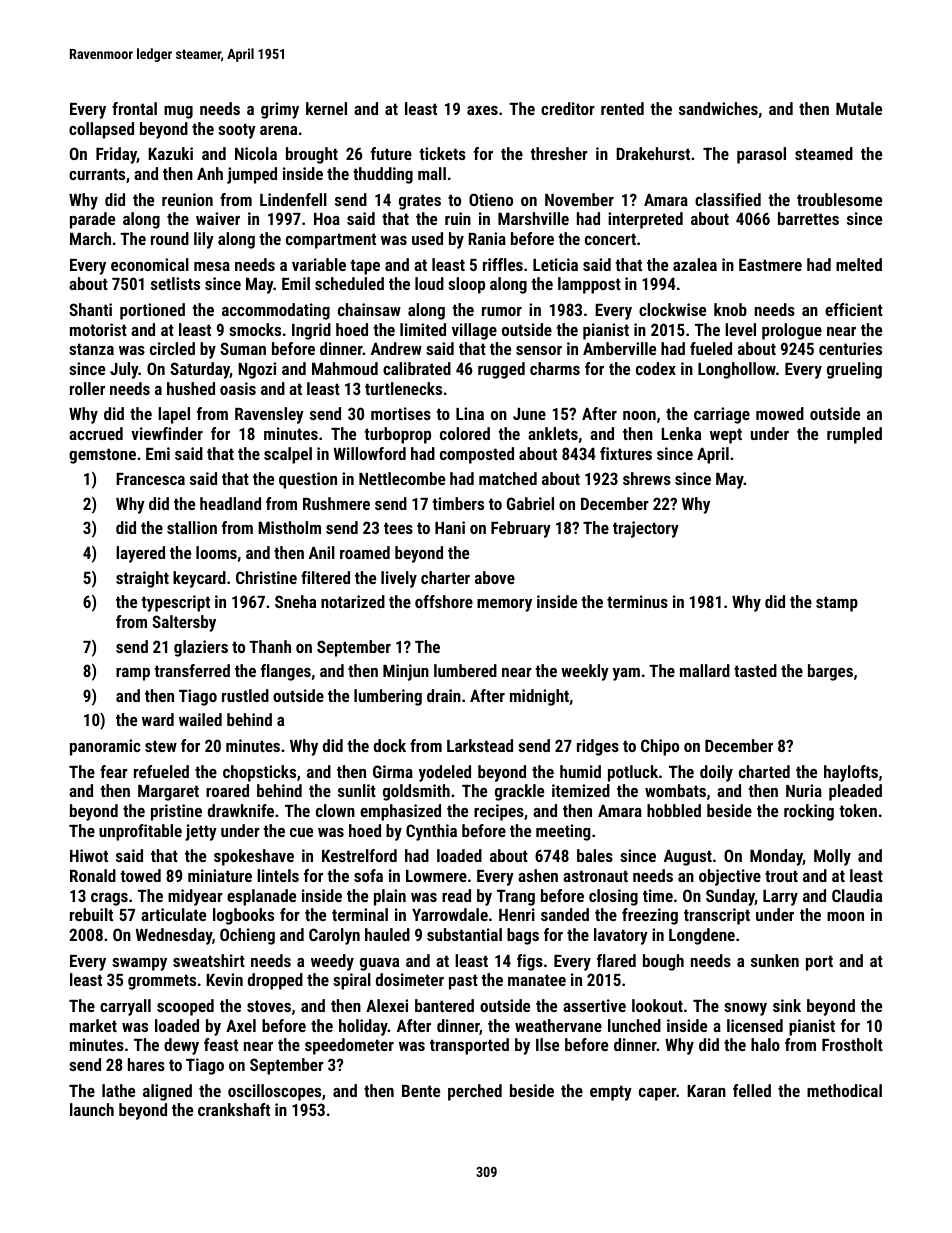  I want to click on roared, so click(227, 790).
